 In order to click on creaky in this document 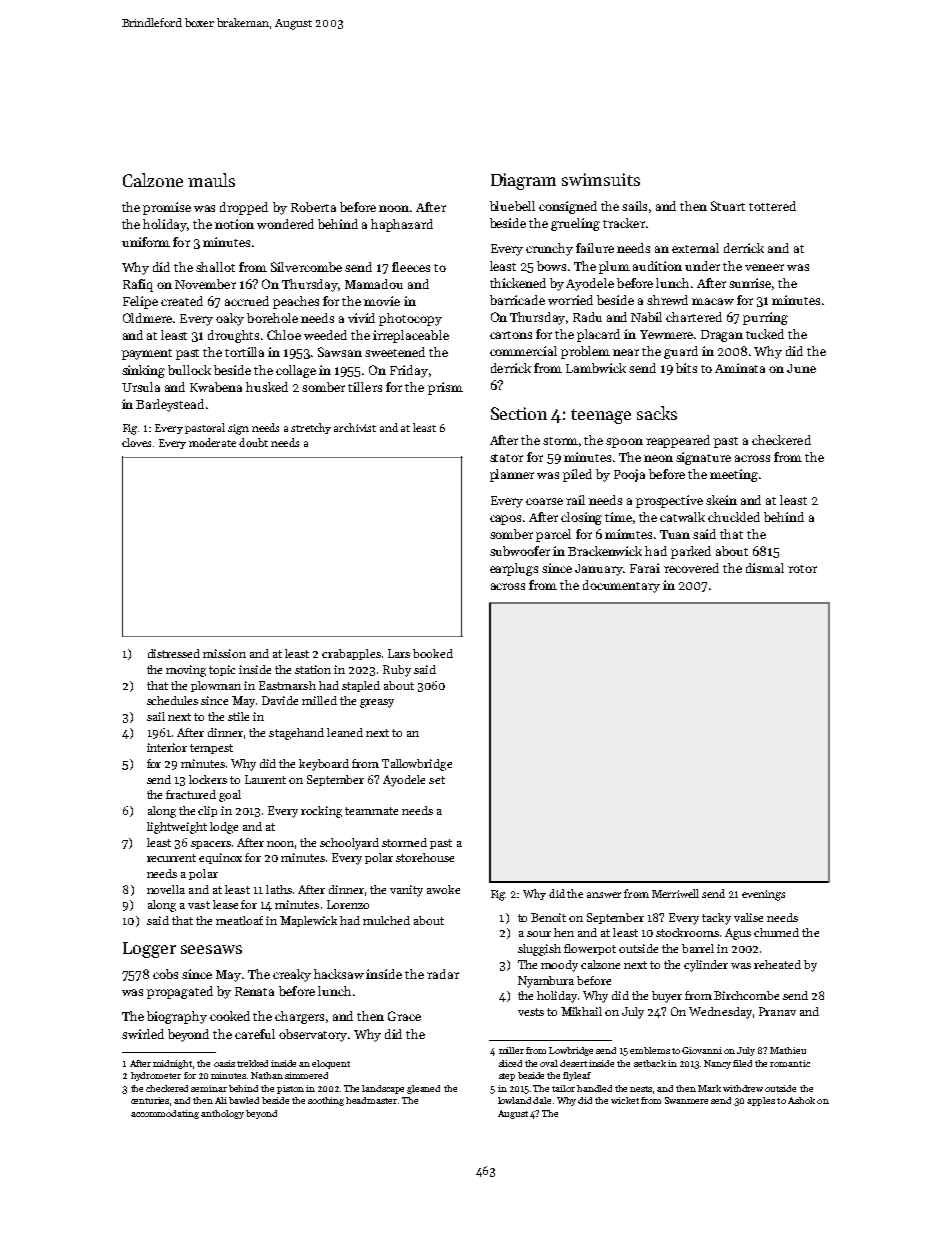, I will do `click(292, 975)`.
